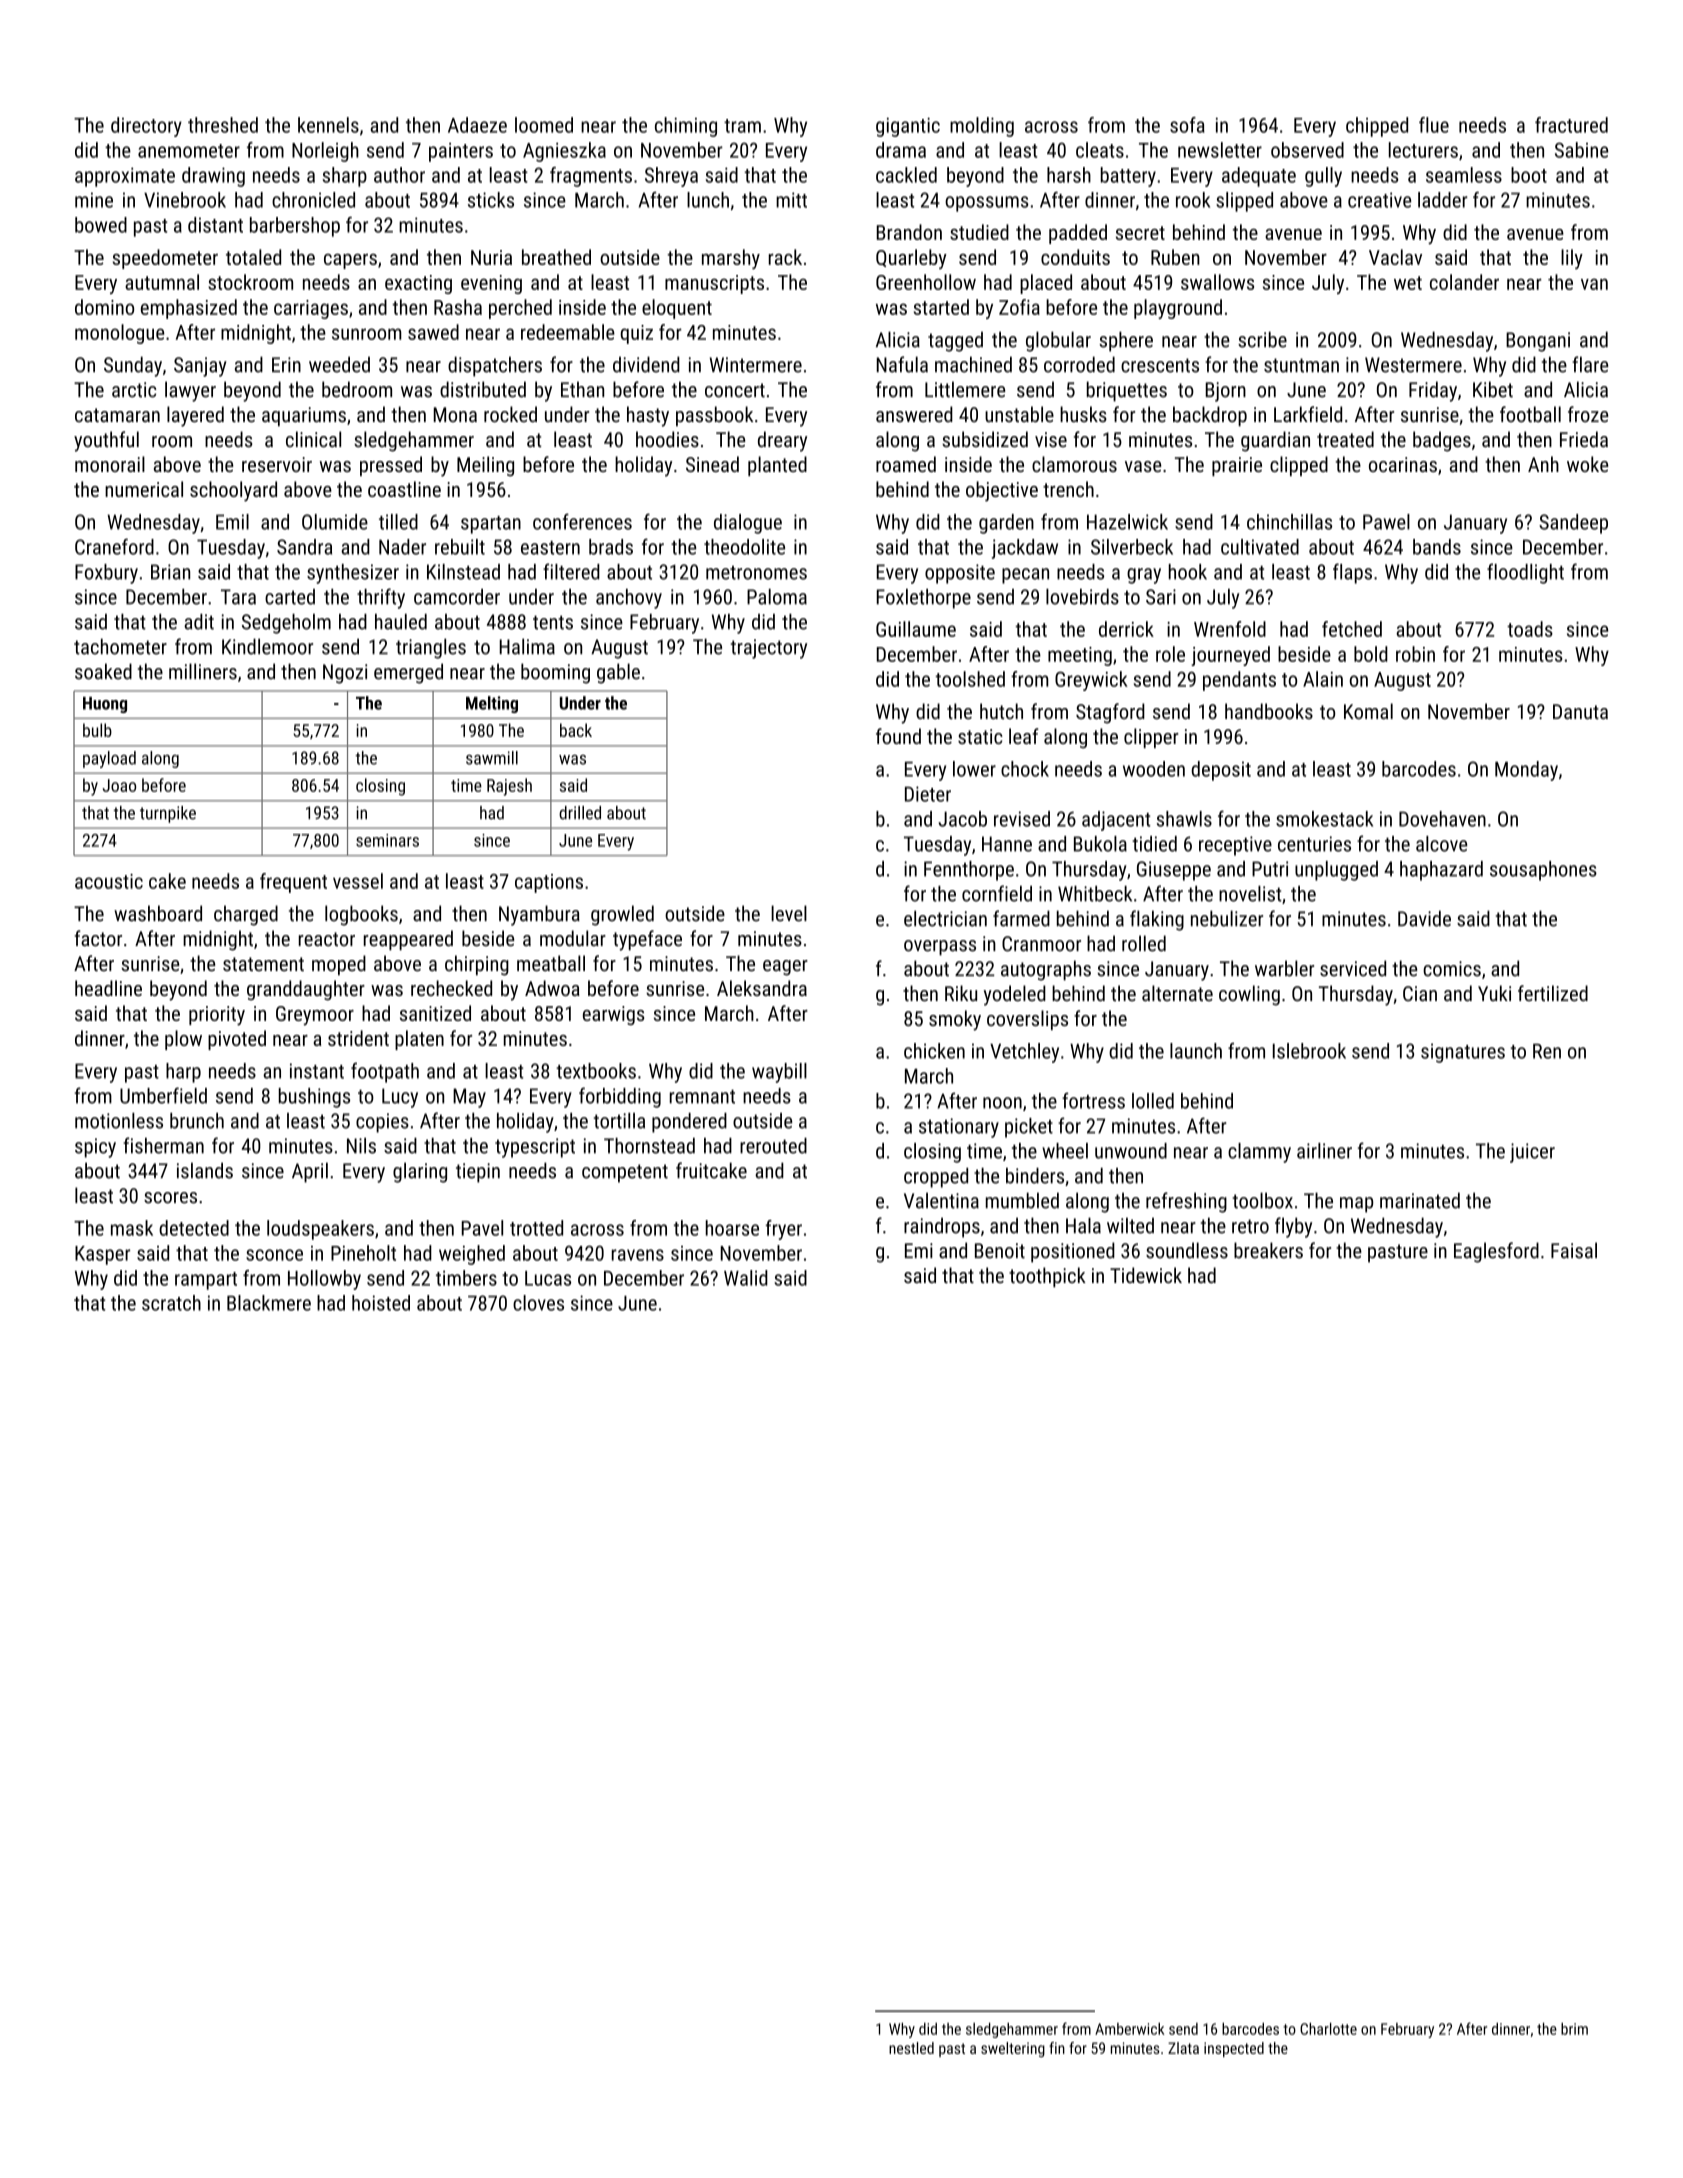 Image resolution: width=1683 pixels, height=2178 pixels. I want to click on raindrops, so click(942, 1227).
